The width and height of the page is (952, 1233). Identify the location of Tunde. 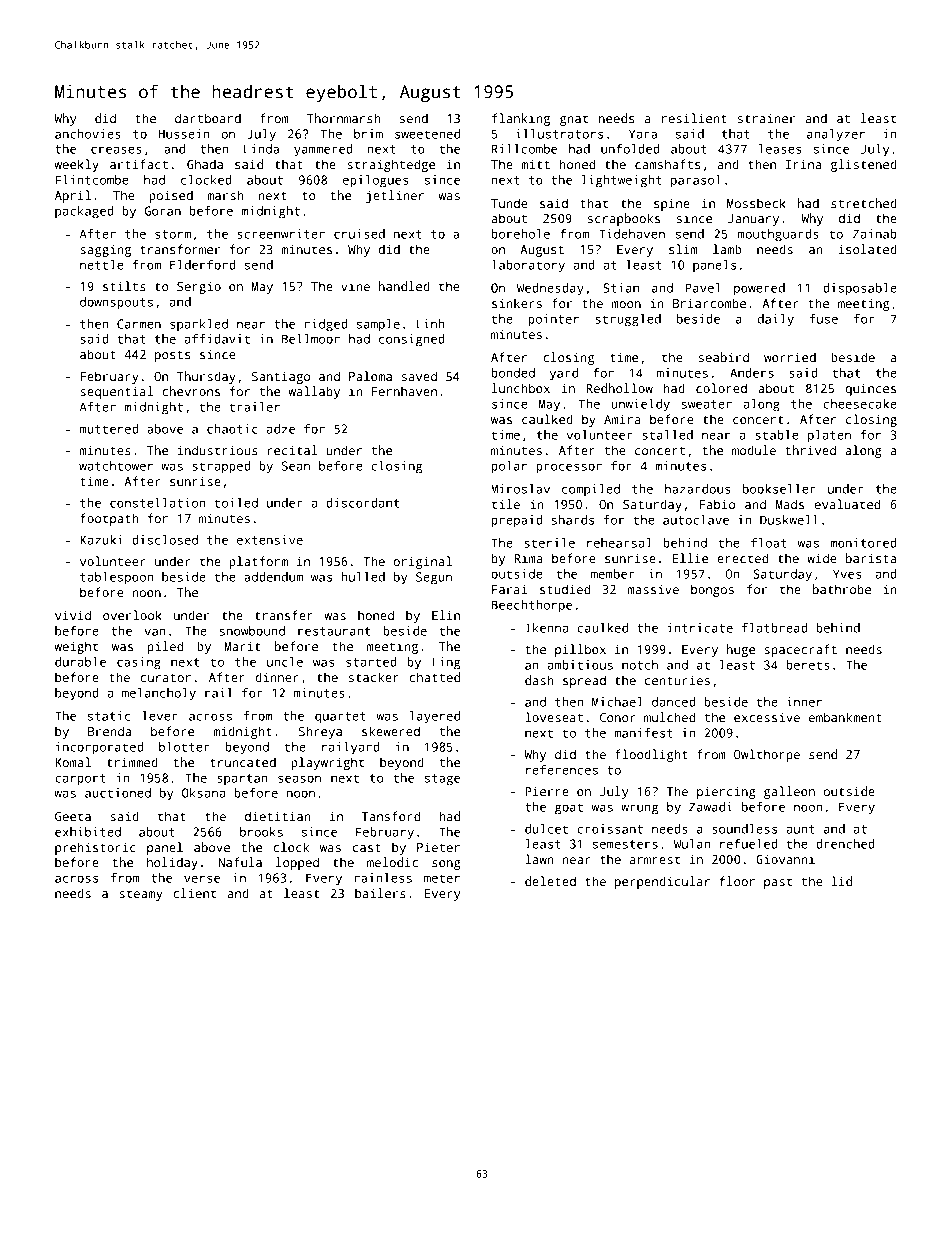
(509, 203).
